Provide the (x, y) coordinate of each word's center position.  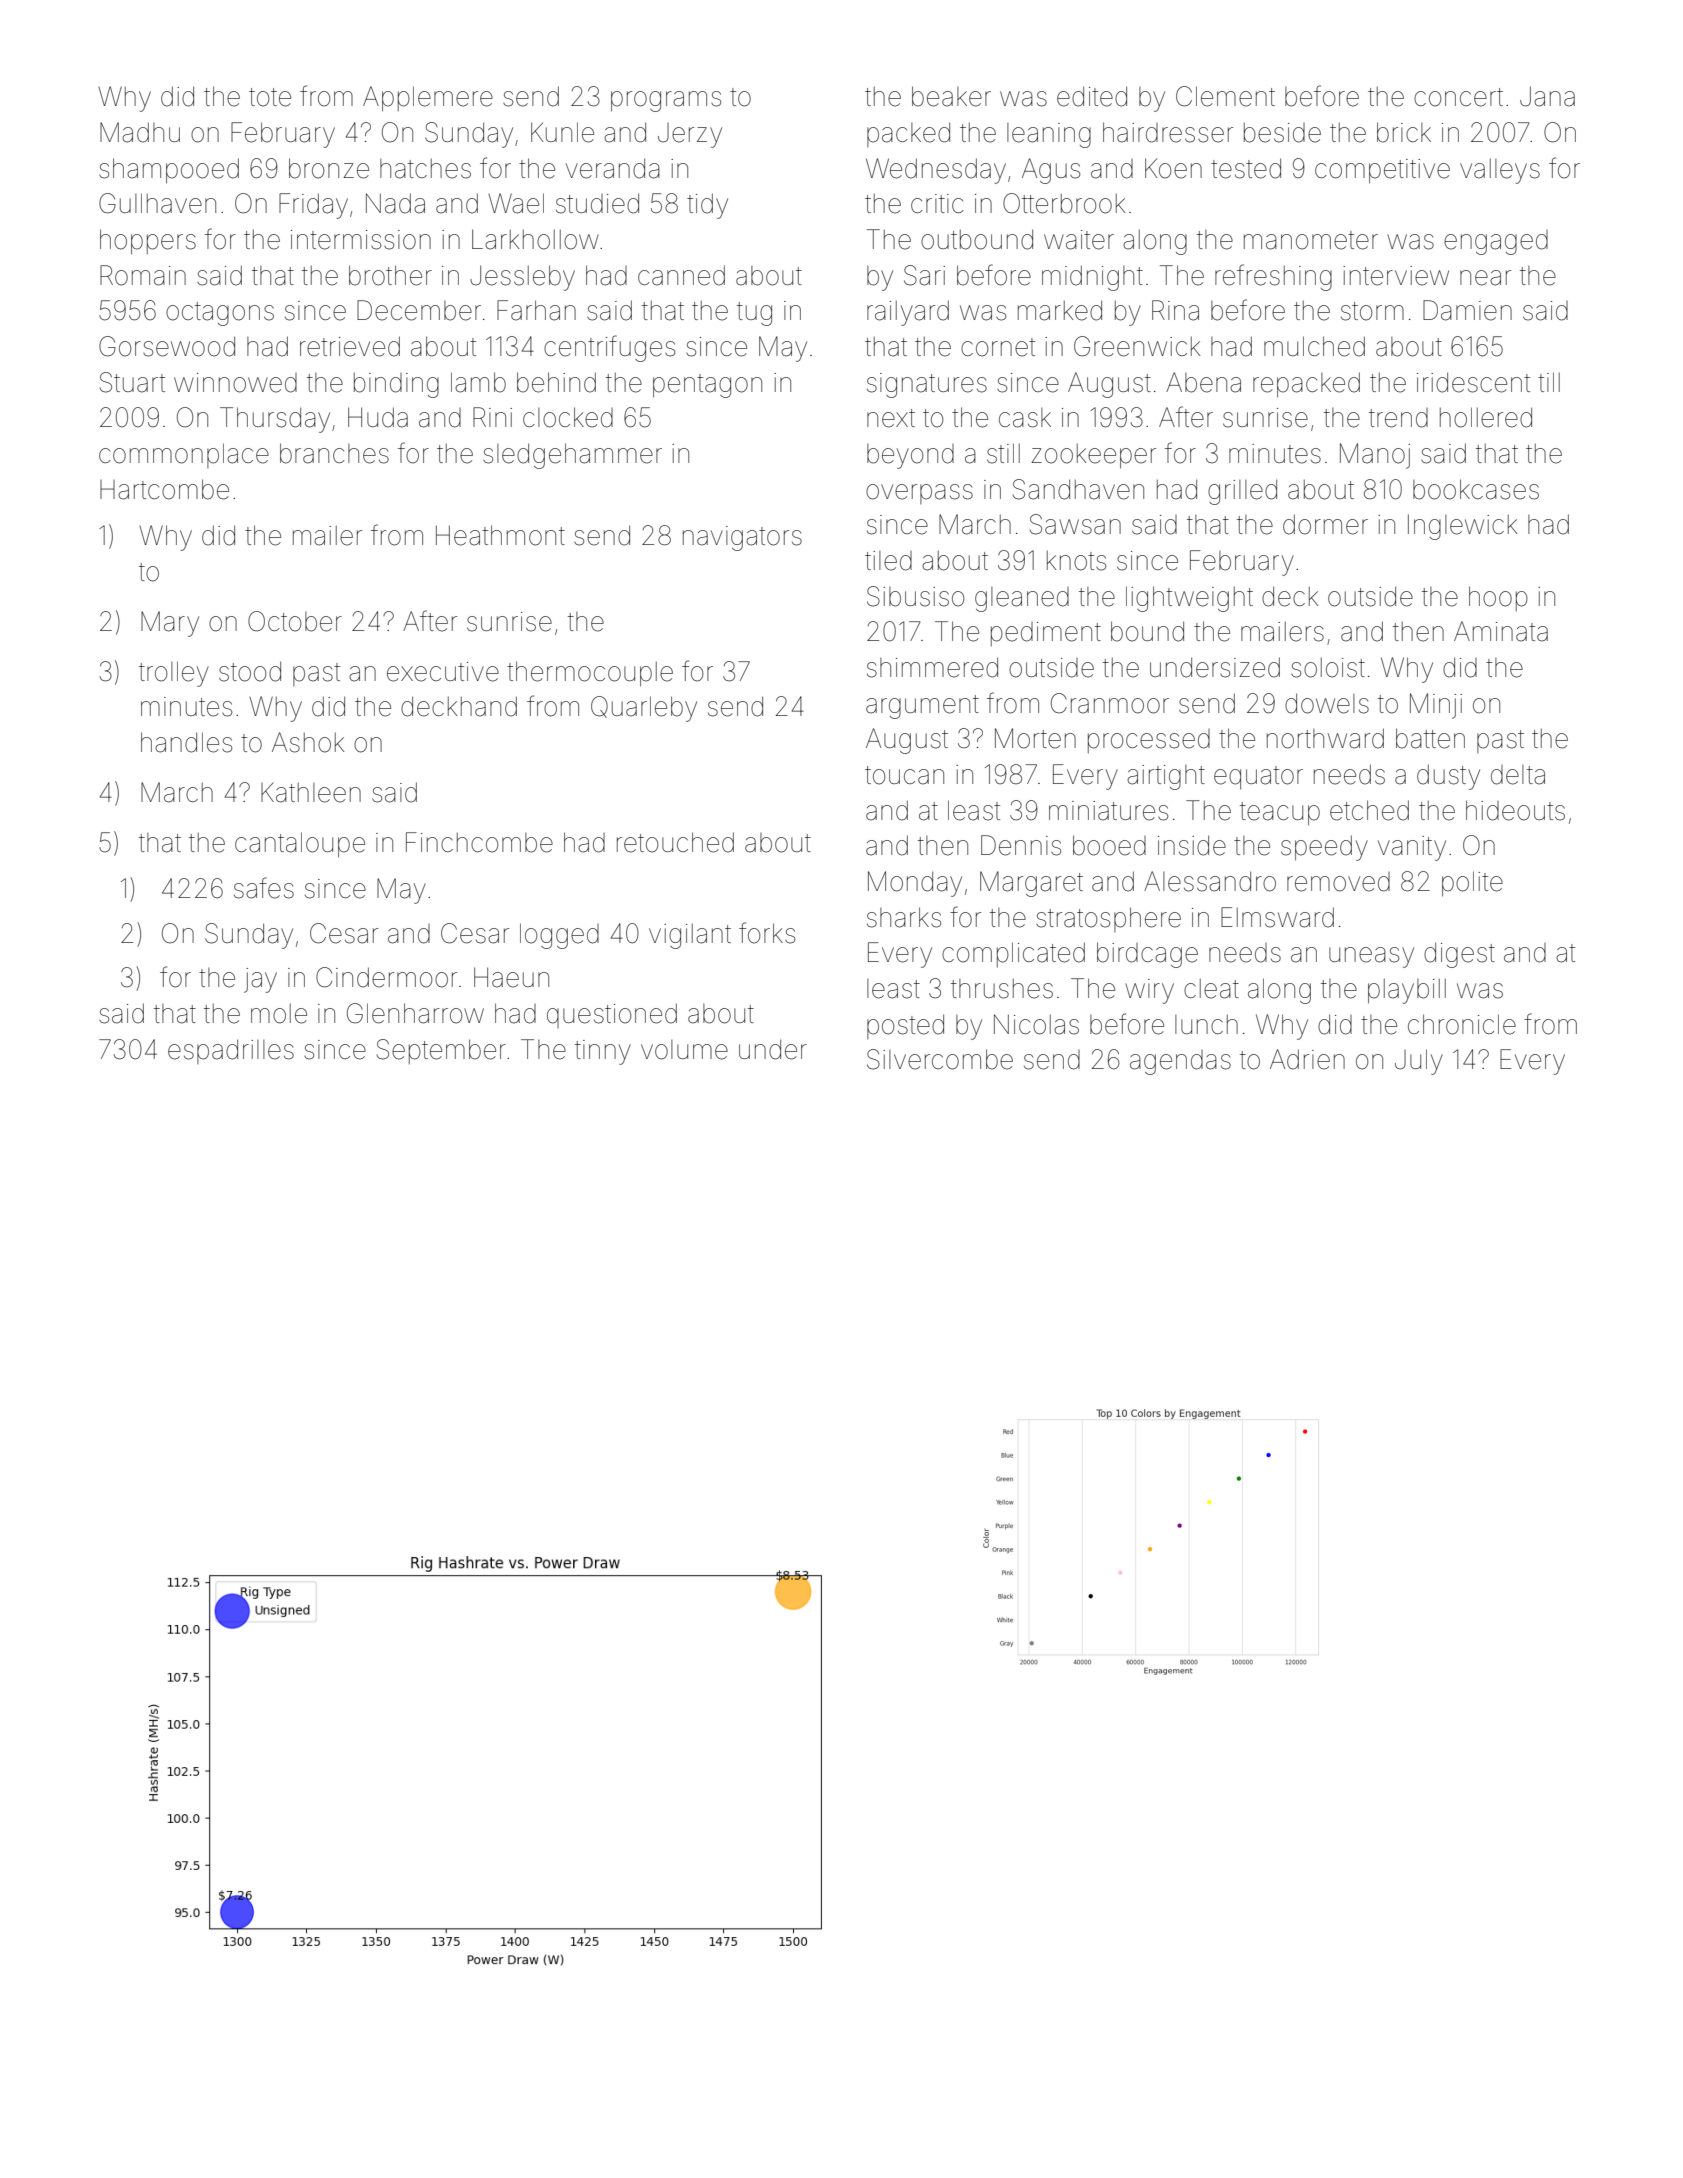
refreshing (1273, 277)
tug (754, 314)
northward (1325, 738)
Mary (170, 624)
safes (264, 888)
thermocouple (590, 674)
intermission (361, 240)
